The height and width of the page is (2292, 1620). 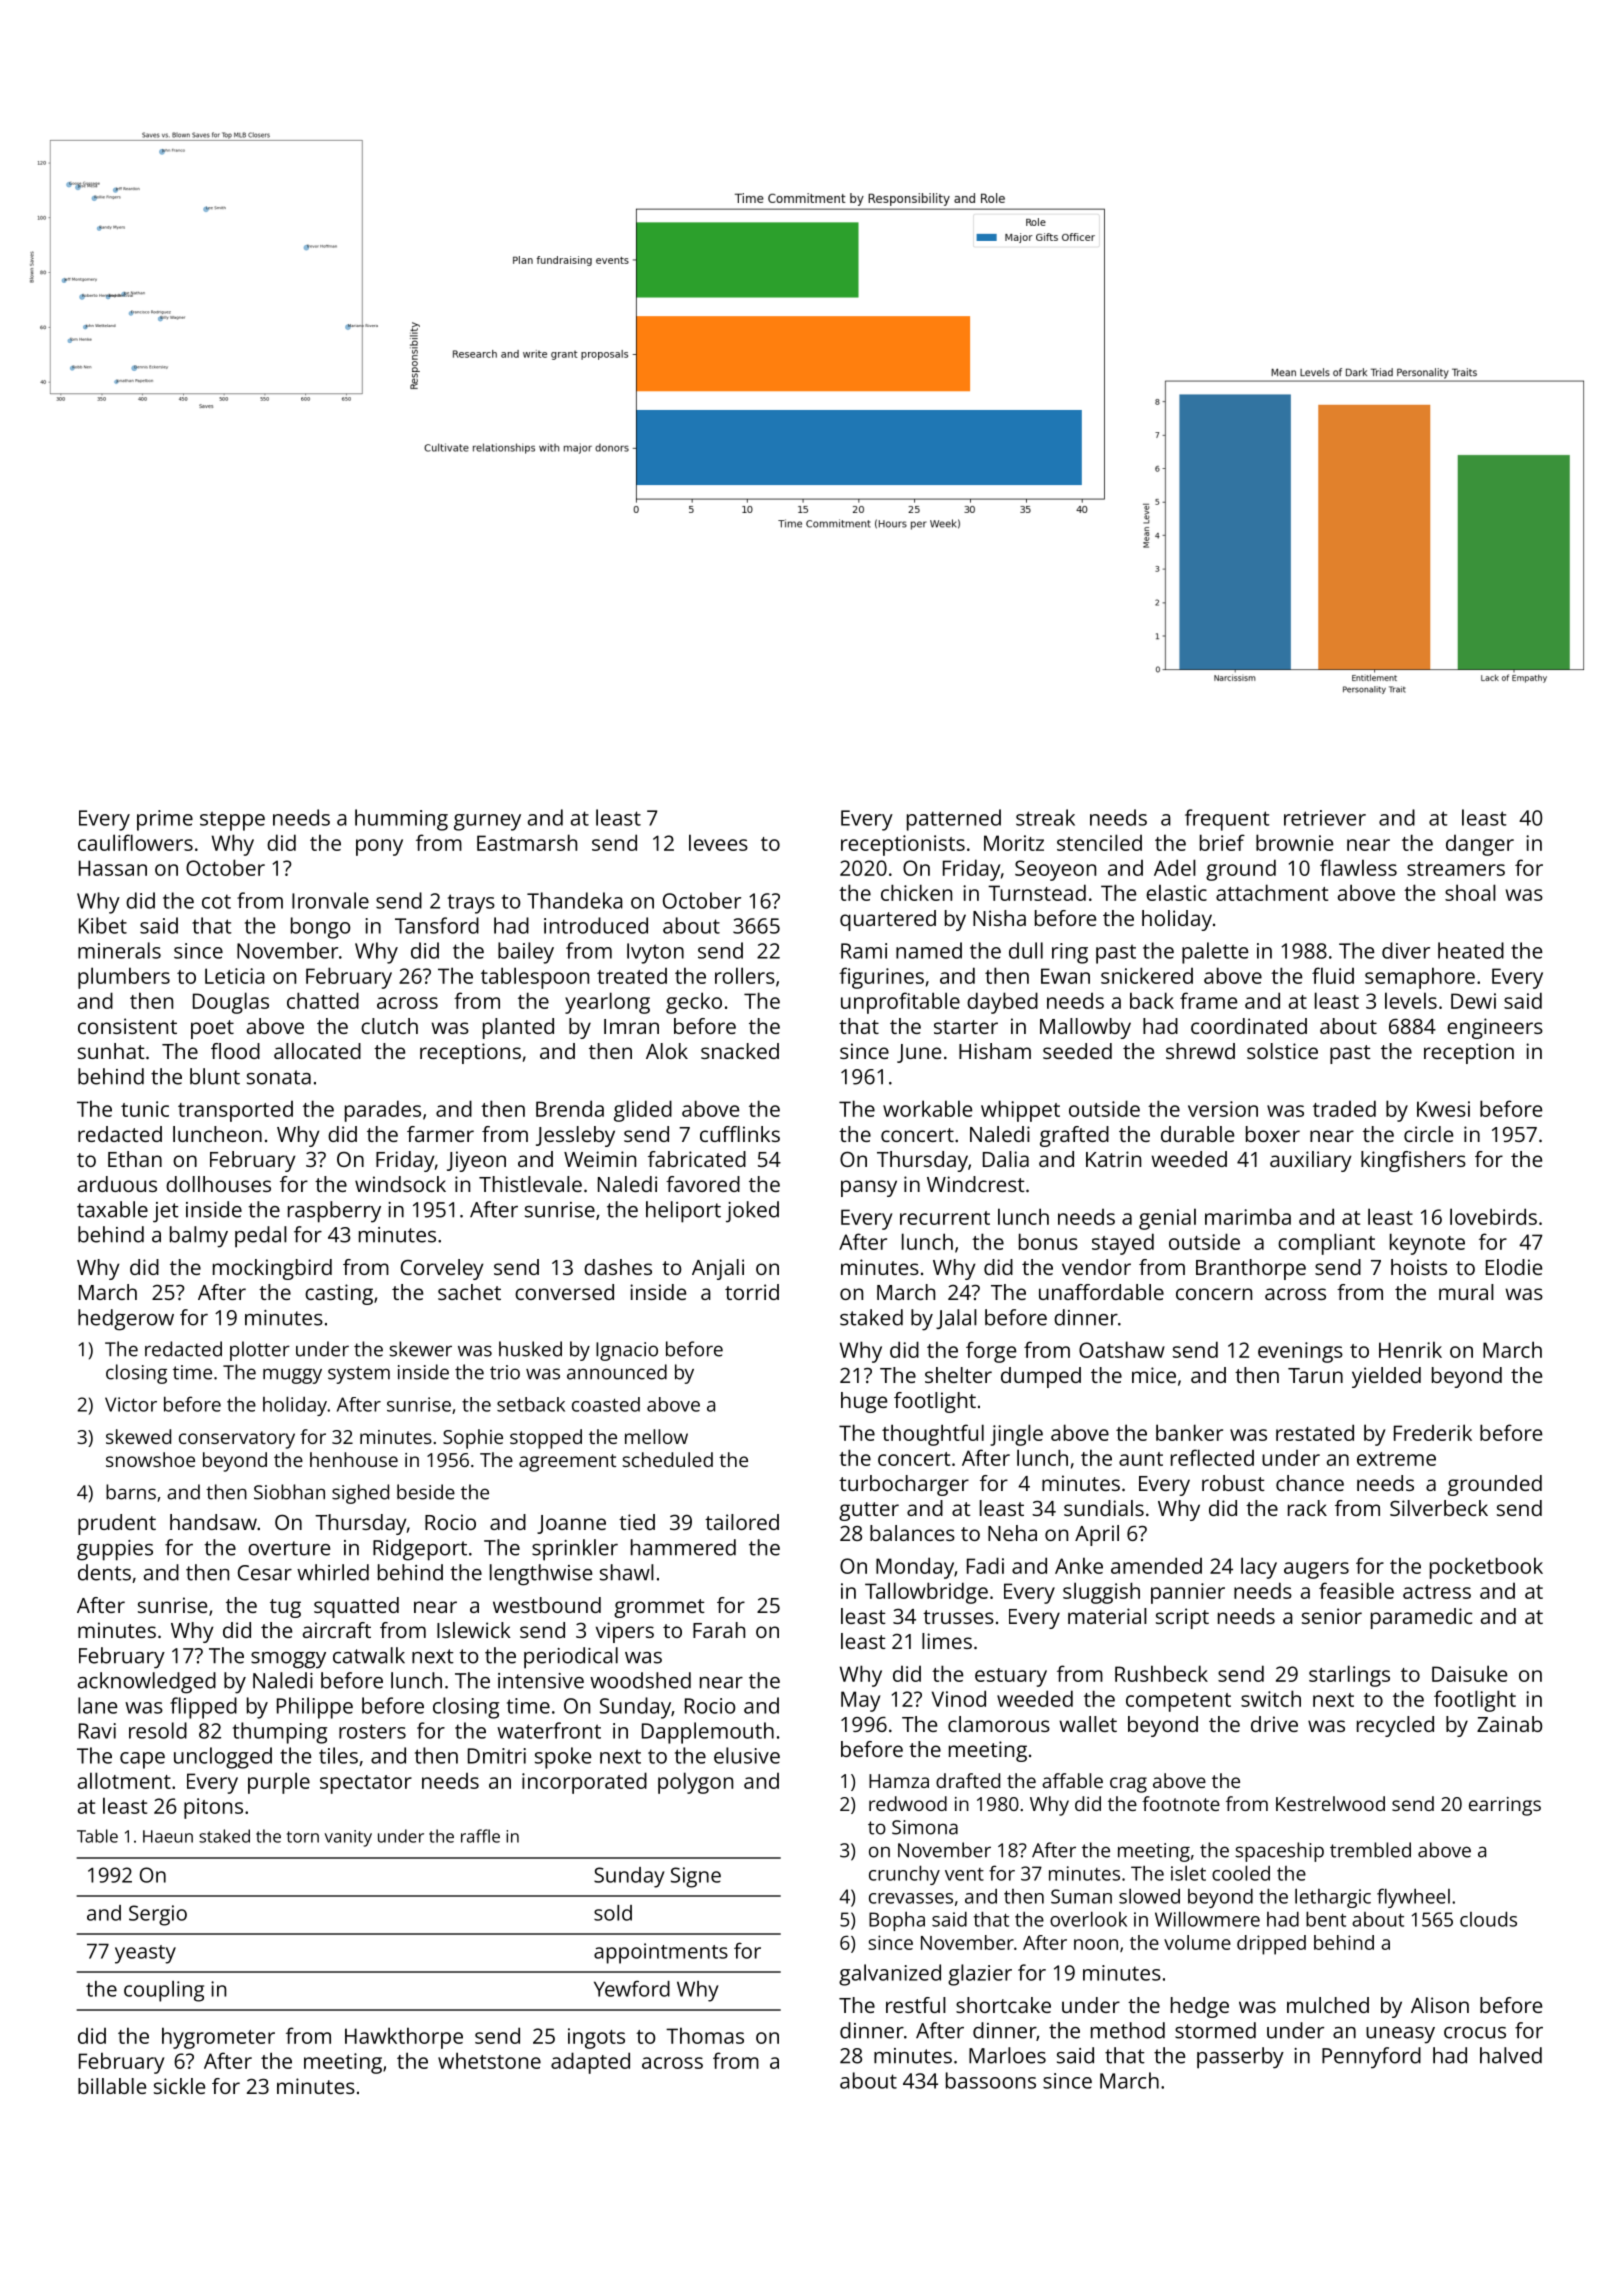 What do you see at coordinates (956, 1319) in the page?
I see `Jalal` at bounding box center [956, 1319].
